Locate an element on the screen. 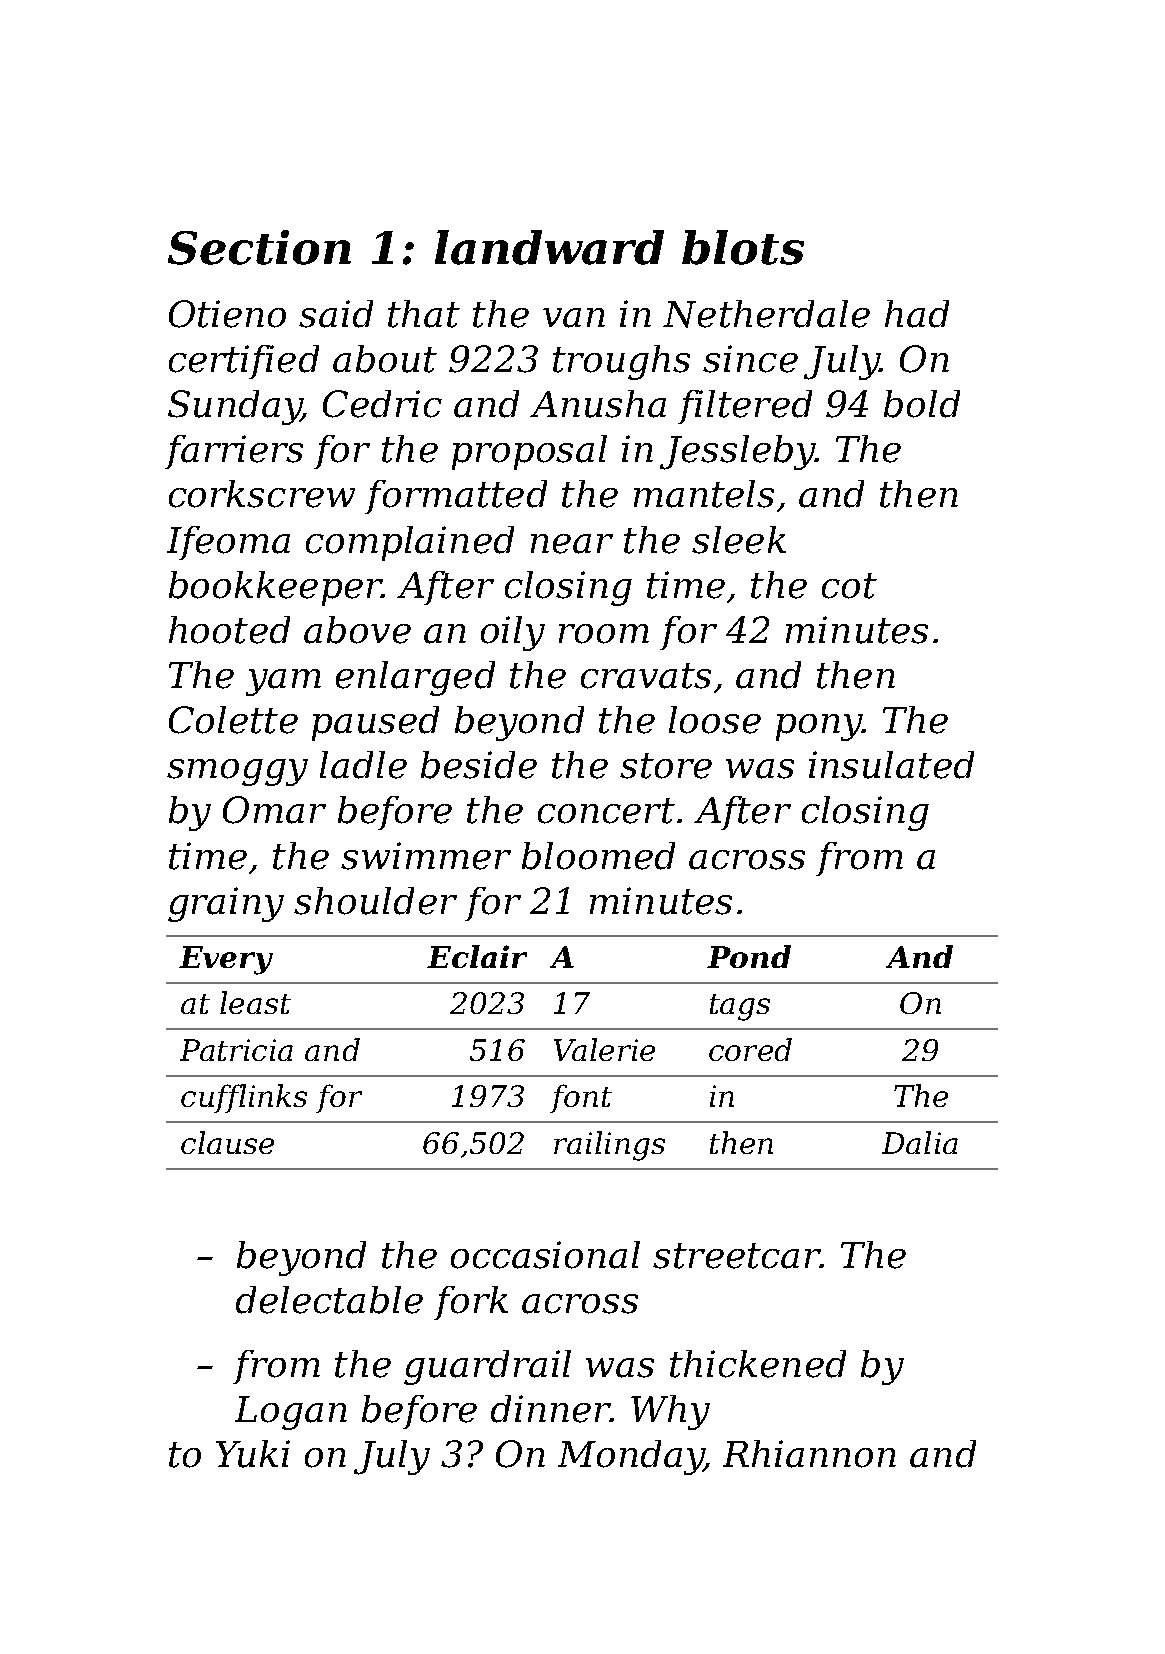 This screenshot has width=1165, height=1654. Dalia is located at coordinates (920, 1142).
